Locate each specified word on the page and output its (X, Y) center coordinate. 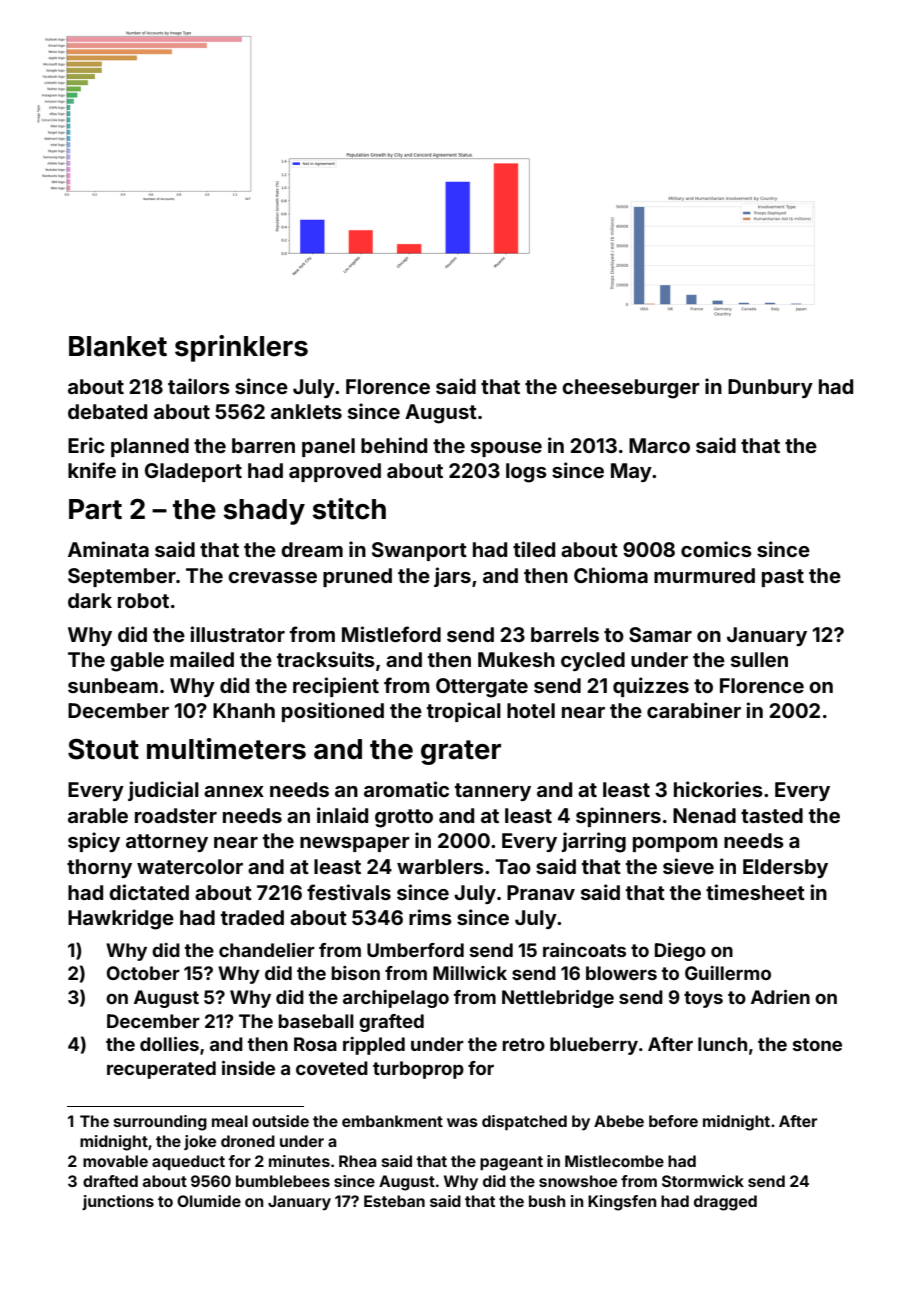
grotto (404, 818)
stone (817, 1044)
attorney (167, 843)
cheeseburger (631, 389)
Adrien (780, 997)
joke (200, 1142)
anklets (306, 411)
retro (523, 1044)
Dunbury (770, 388)
